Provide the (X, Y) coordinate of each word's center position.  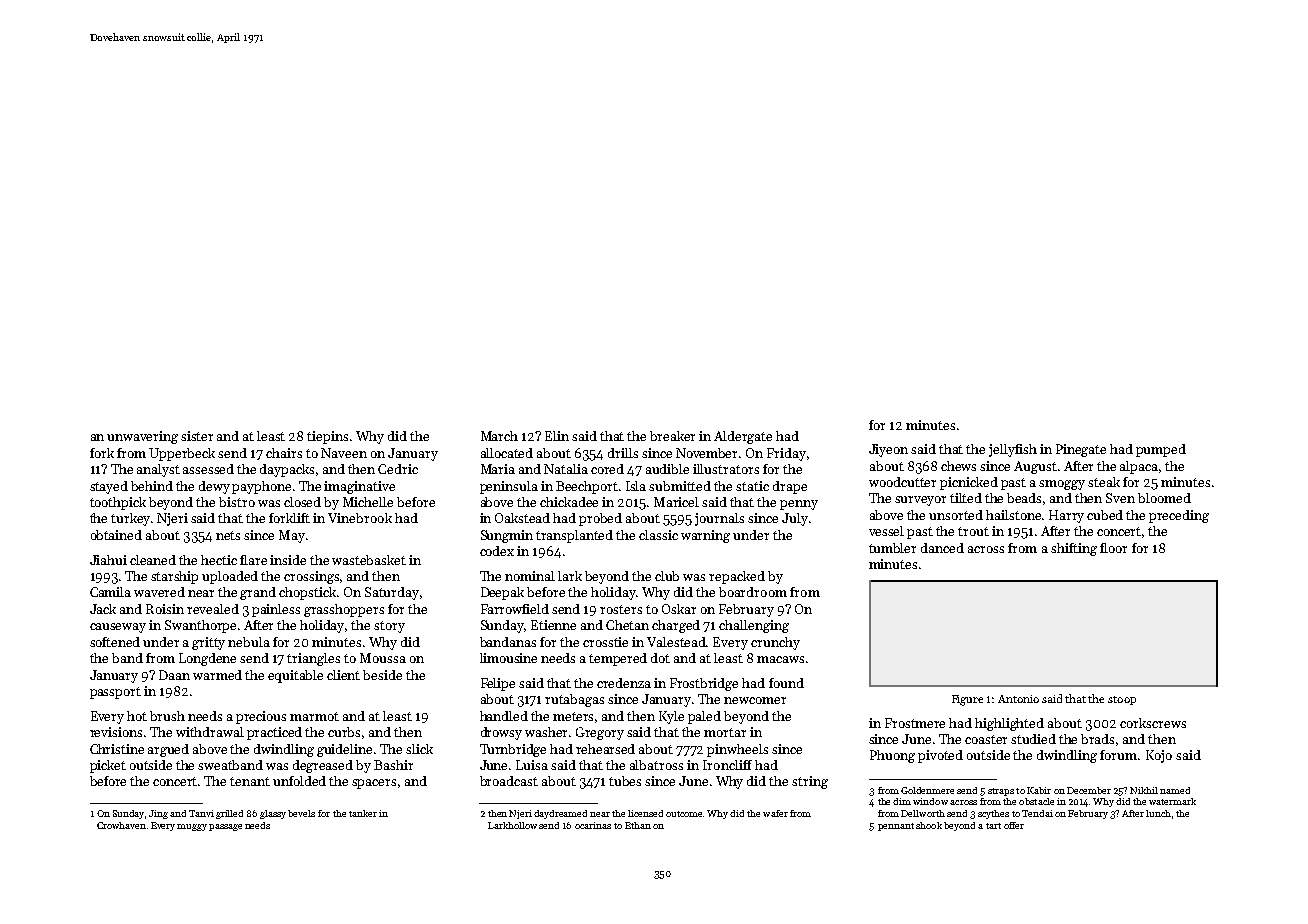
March (499, 436)
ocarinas (593, 825)
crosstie (605, 642)
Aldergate (743, 437)
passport (115, 693)
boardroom (753, 592)
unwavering (142, 437)
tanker (363, 813)
